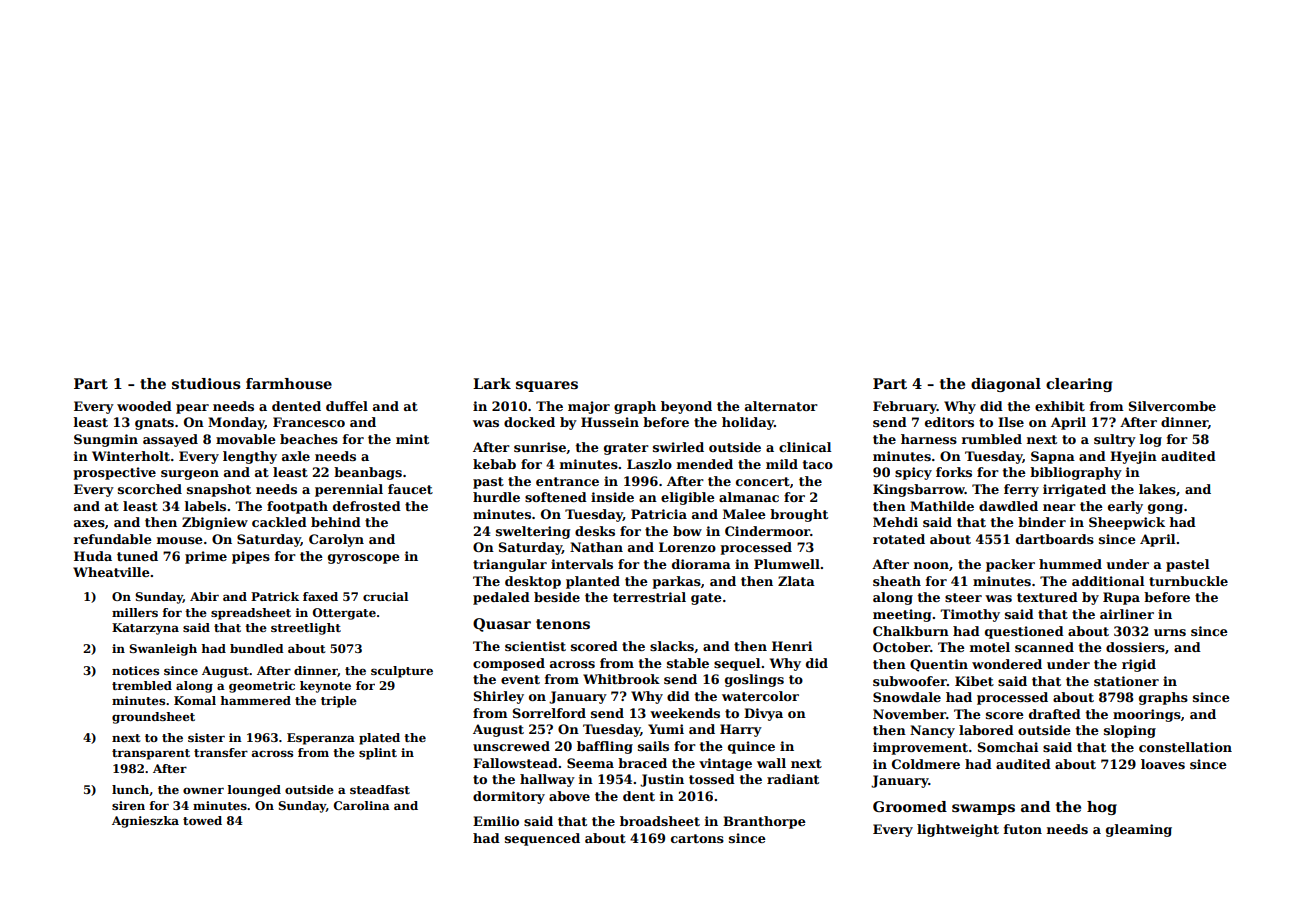  Describe the element at coordinates (145, 822) in the screenshot. I see `Agnieszka` at that location.
